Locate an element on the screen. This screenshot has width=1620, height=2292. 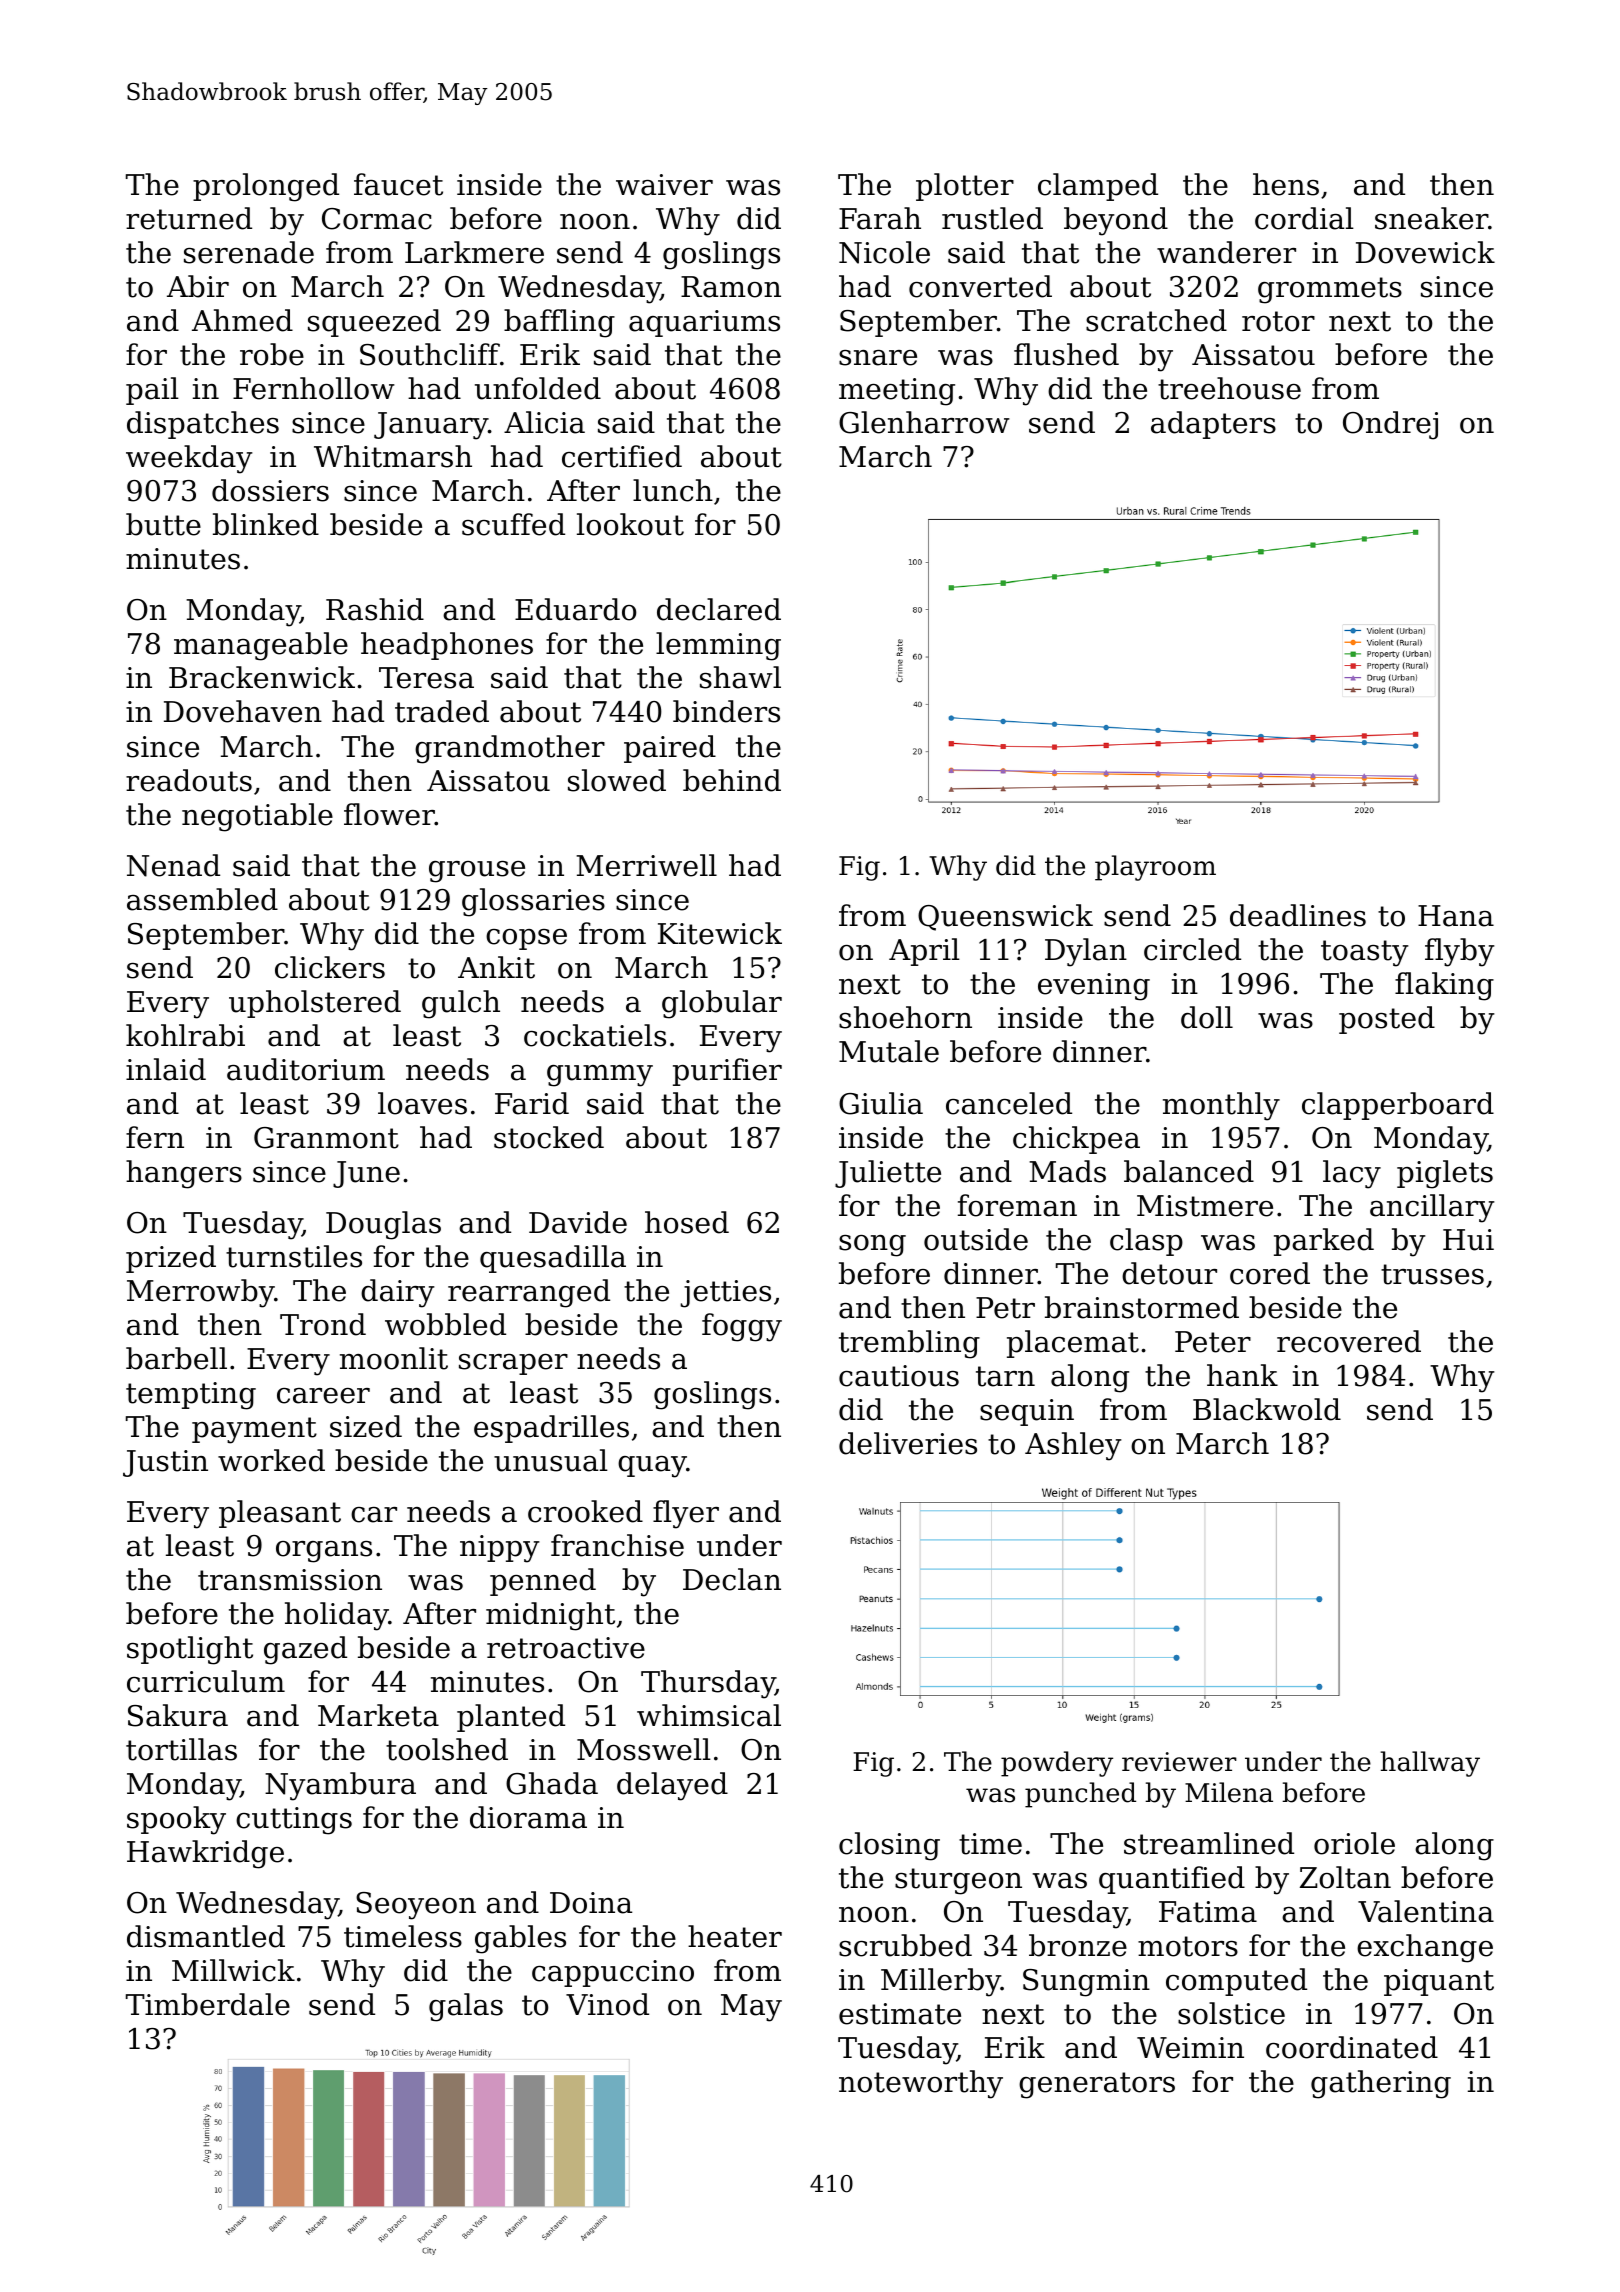
Hana is located at coordinates (1456, 916).
